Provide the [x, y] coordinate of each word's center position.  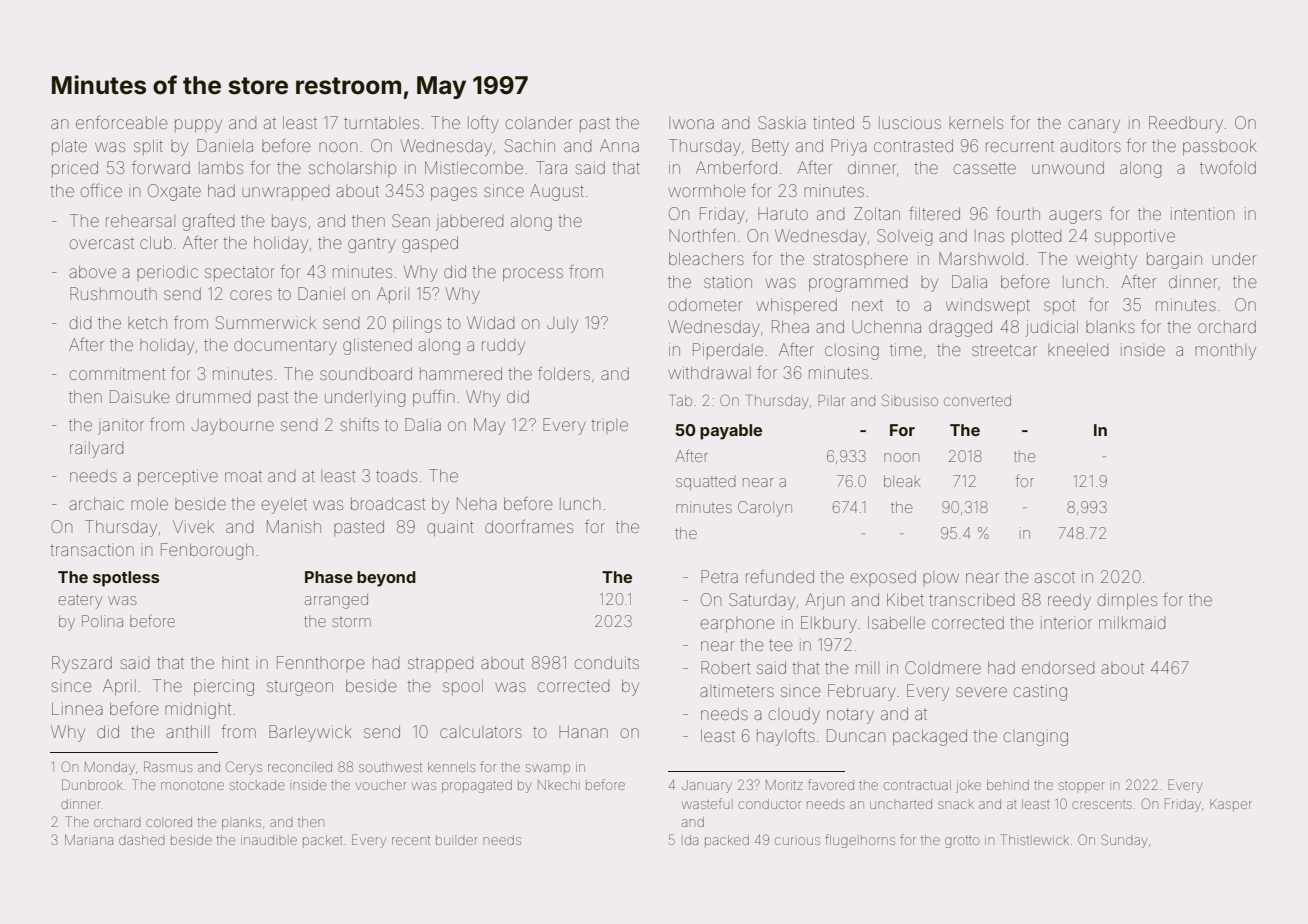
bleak [902, 481]
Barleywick [310, 733]
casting [1040, 692]
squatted [706, 483]
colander [539, 123]
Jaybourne [232, 427]
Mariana [89, 840]
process [533, 274]
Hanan [583, 732]
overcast [102, 244]
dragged [960, 328]
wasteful [706, 803]
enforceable [122, 122]
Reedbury [1186, 124]
